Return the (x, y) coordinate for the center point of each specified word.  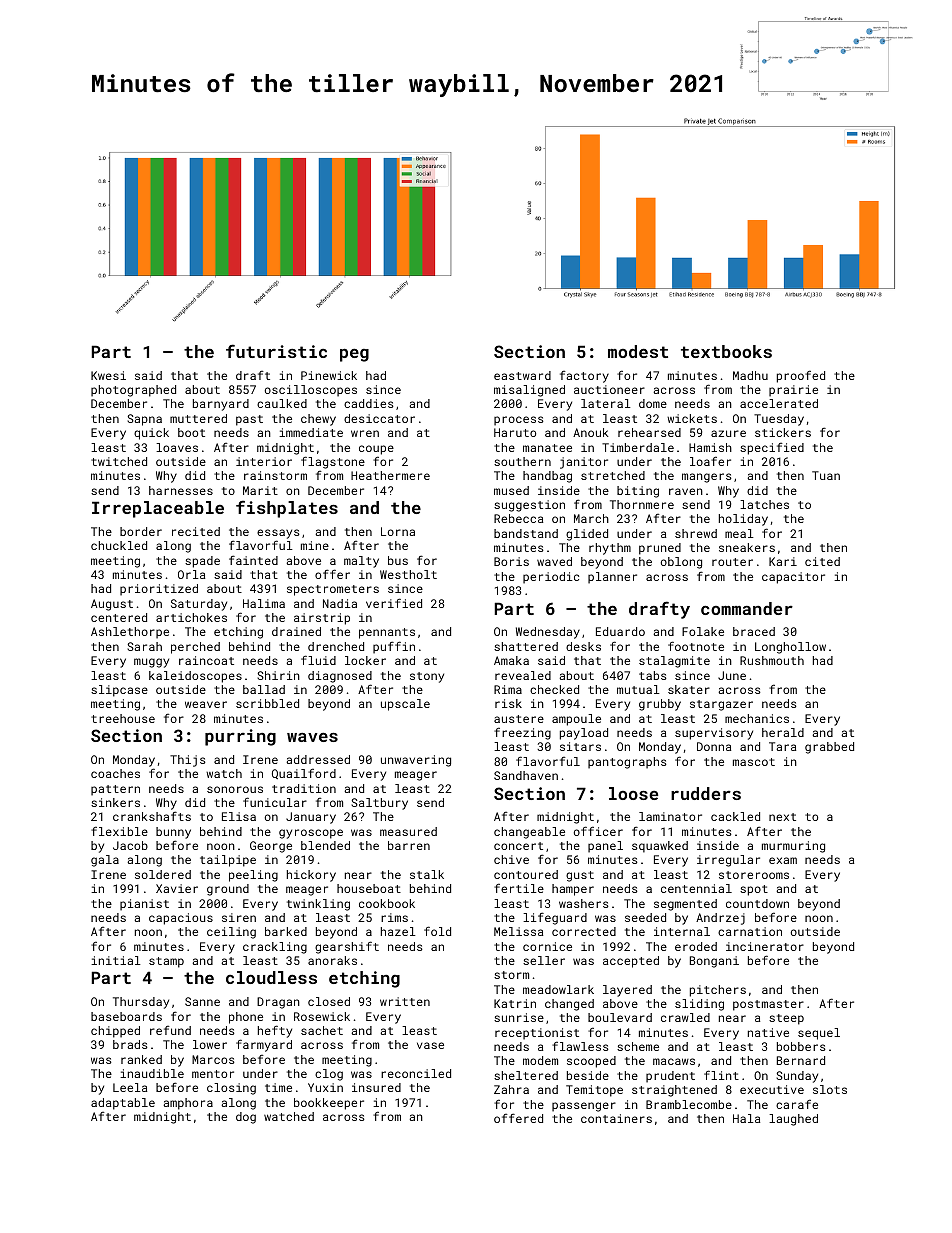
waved (554, 561)
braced (754, 631)
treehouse (123, 718)
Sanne (202, 1001)
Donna (714, 746)
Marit (260, 490)
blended (325, 845)
